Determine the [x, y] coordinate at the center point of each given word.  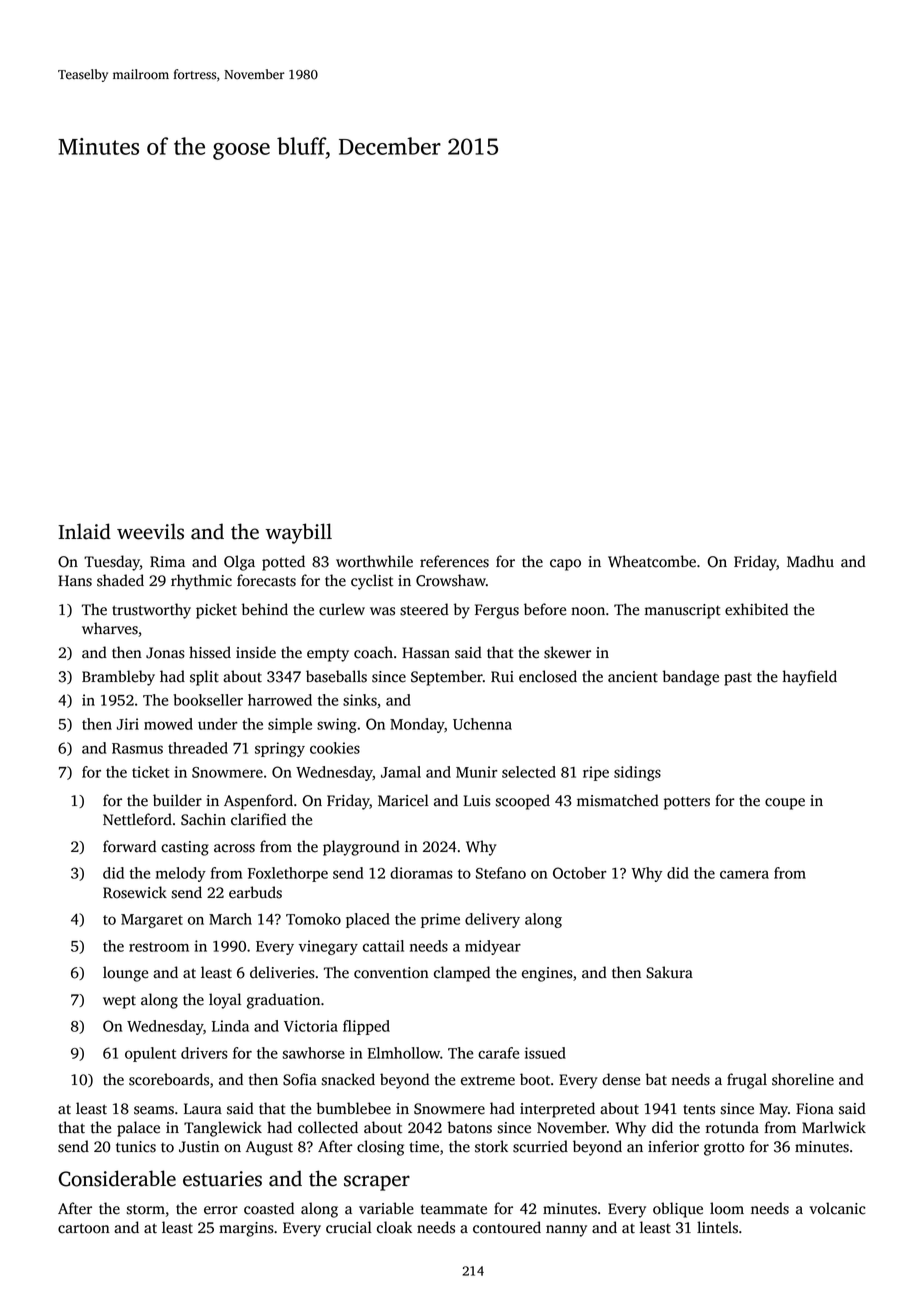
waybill [298, 533]
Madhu [810, 561]
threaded [198, 748]
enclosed [548, 676]
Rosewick [135, 892]
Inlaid [84, 531]
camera [744, 874]
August [269, 1148]
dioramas [421, 873]
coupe [785, 804]
